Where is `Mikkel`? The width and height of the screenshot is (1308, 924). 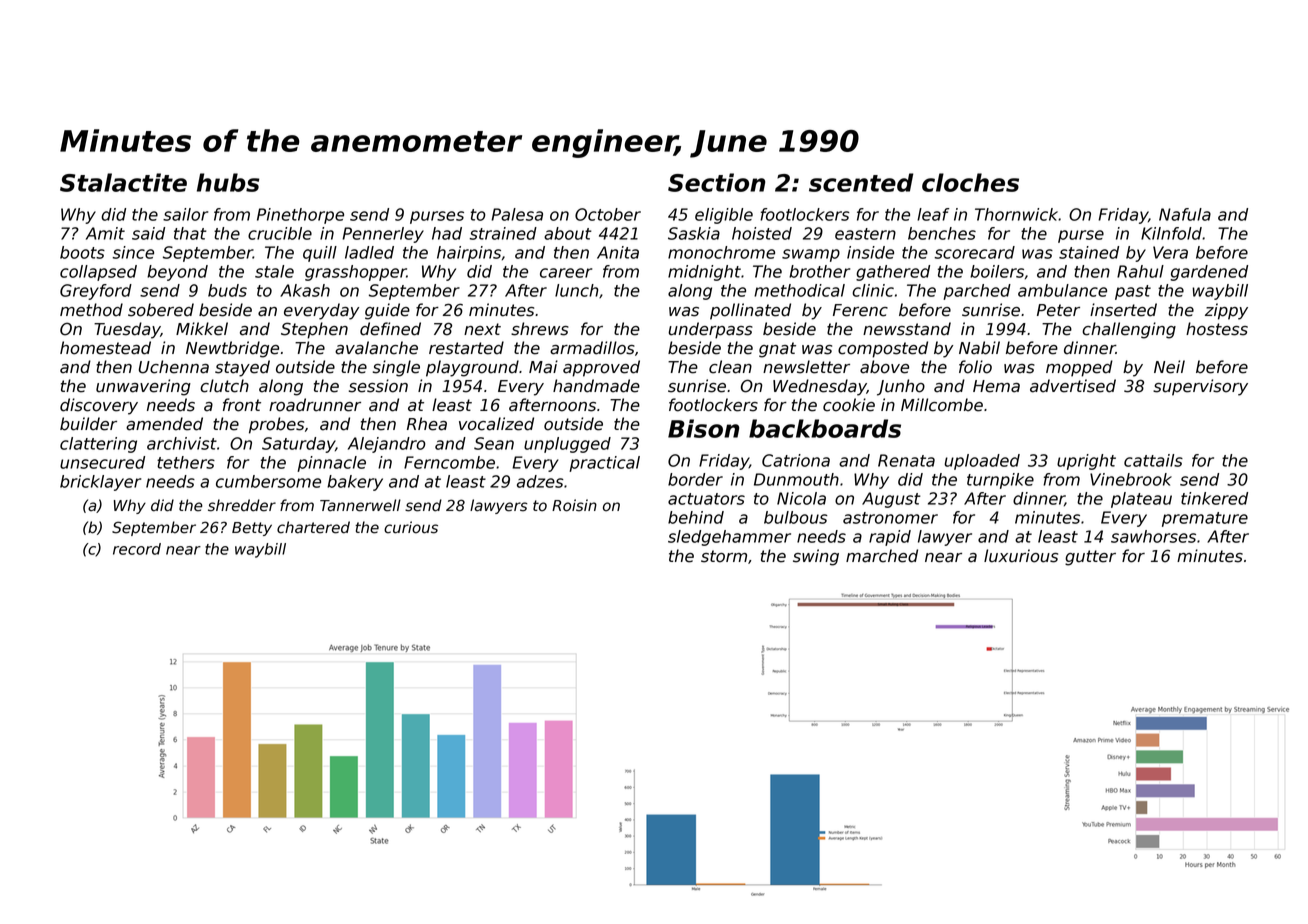
Mikkel is located at coordinates (202, 329).
